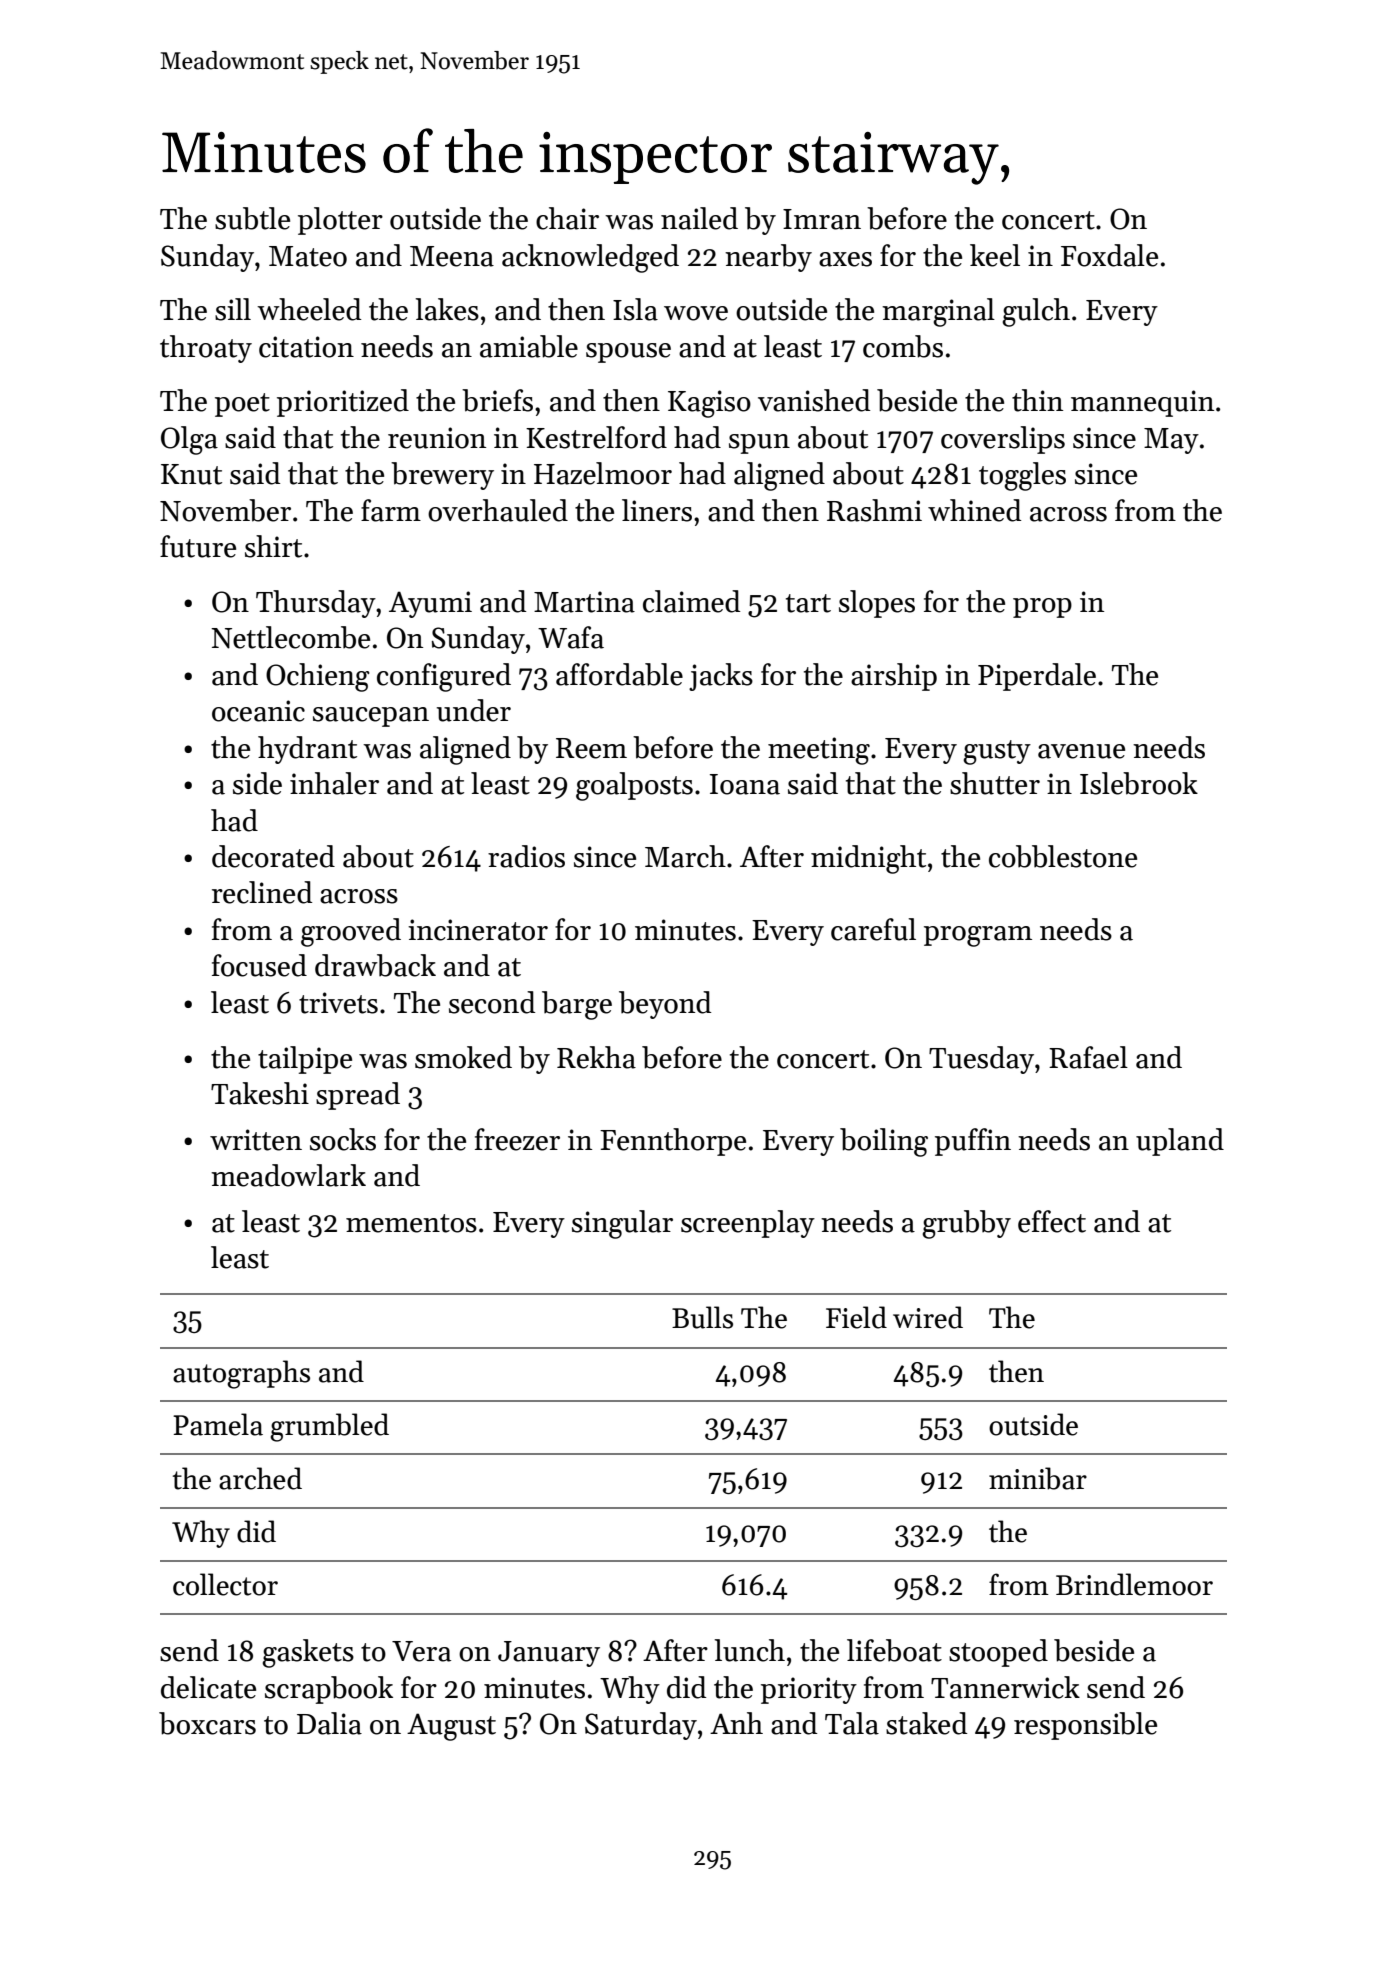 The width and height of the screenshot is (1386, 1969). What do you see at coordinates (1042, 608) in the screenshot?
I see `prop` at bounding box center [1042, 608].
